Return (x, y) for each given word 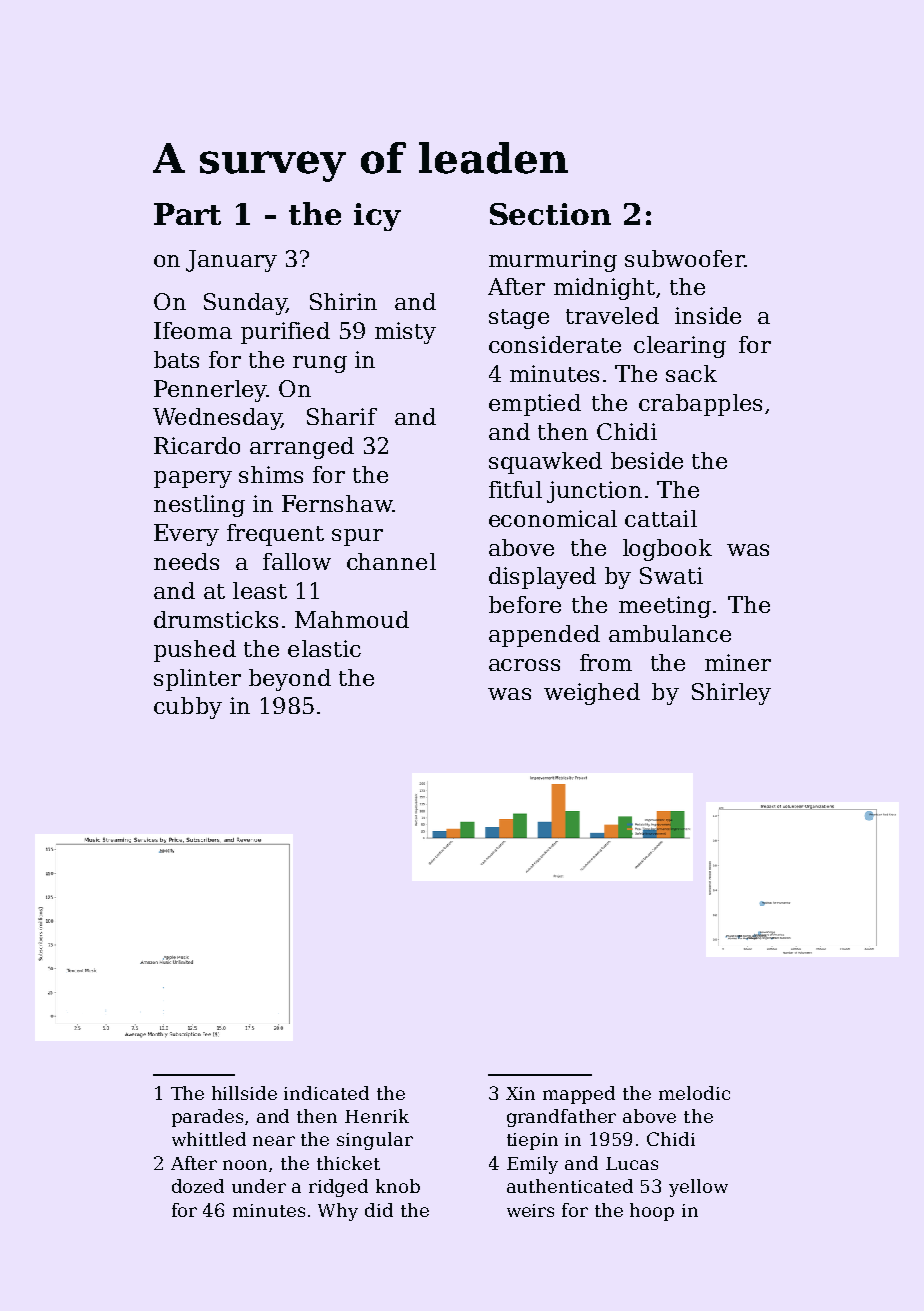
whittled (209, 1139)
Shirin (343, 301)
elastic (324, 648)
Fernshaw (337, 503)
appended (544, 636)
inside (708, 315)
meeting (665, 607)
